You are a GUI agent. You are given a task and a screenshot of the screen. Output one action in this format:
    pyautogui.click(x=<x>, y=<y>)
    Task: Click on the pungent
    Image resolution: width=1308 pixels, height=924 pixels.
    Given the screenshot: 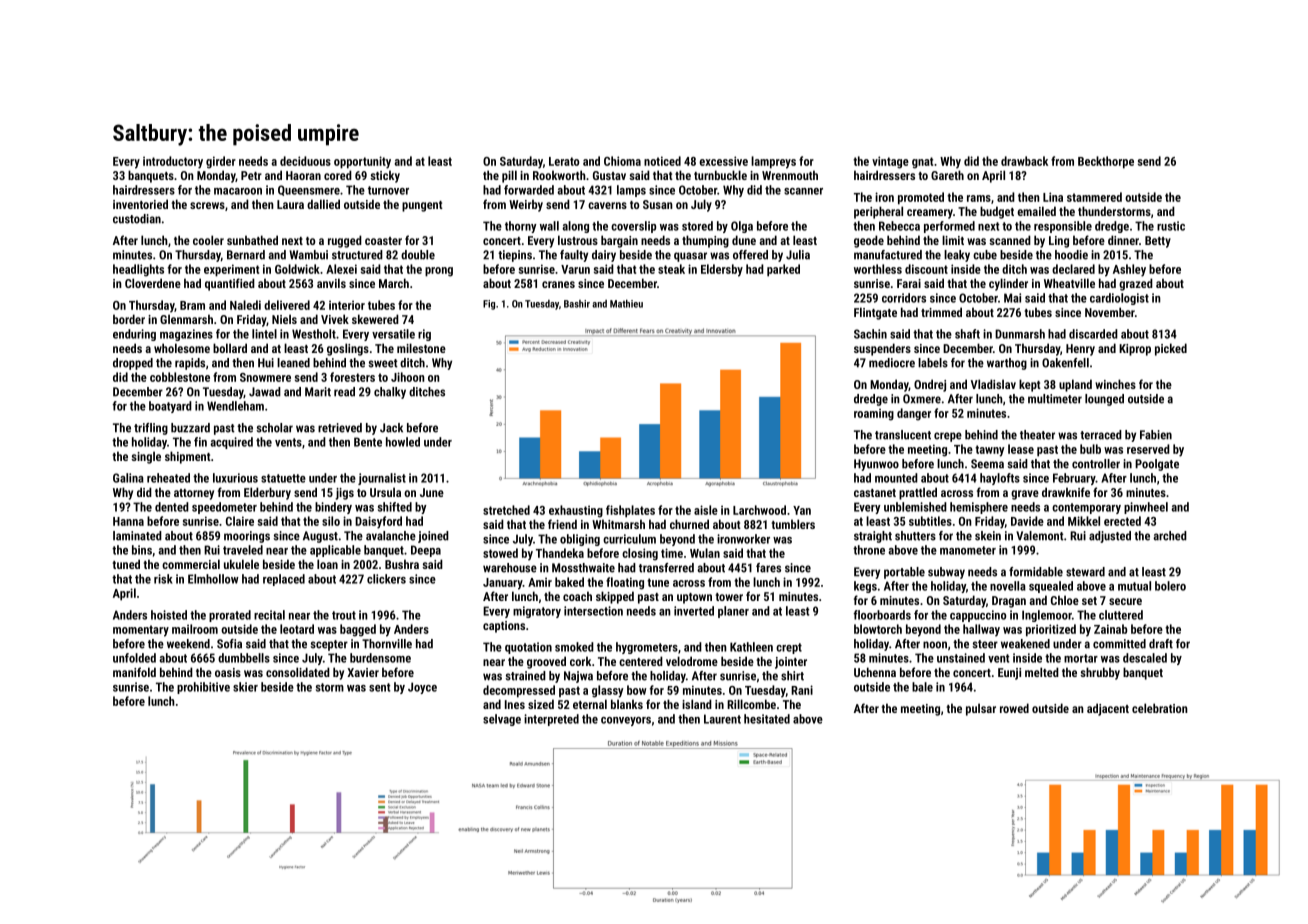 What is the action you would take?
    pyautogui.click(x=422, y=206)
